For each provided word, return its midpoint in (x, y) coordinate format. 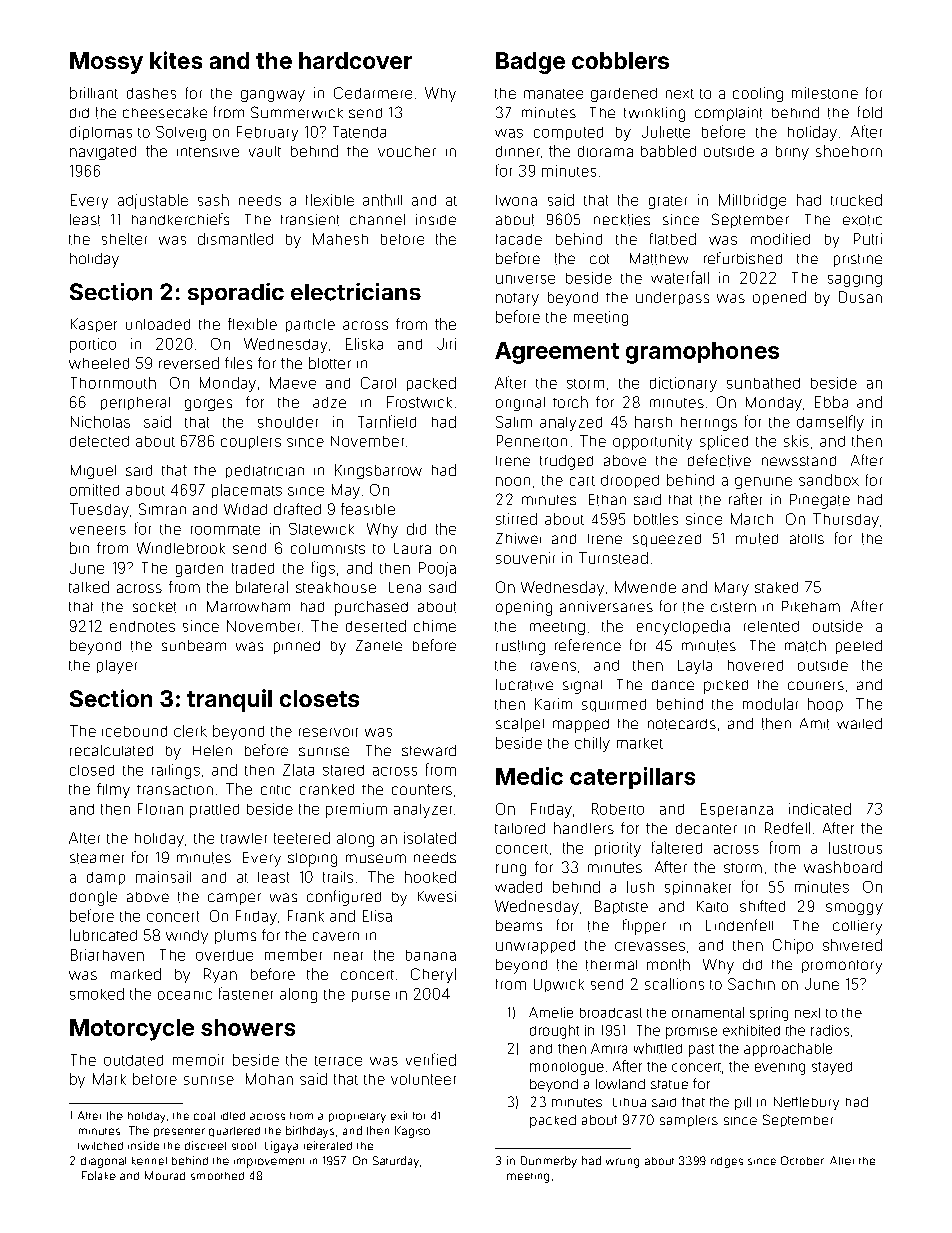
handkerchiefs (180, 219)
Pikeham (811, 606)
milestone (825, 93)
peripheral (135, 403)
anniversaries (606, 606)
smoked (97, 994)
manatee (553, 94)
